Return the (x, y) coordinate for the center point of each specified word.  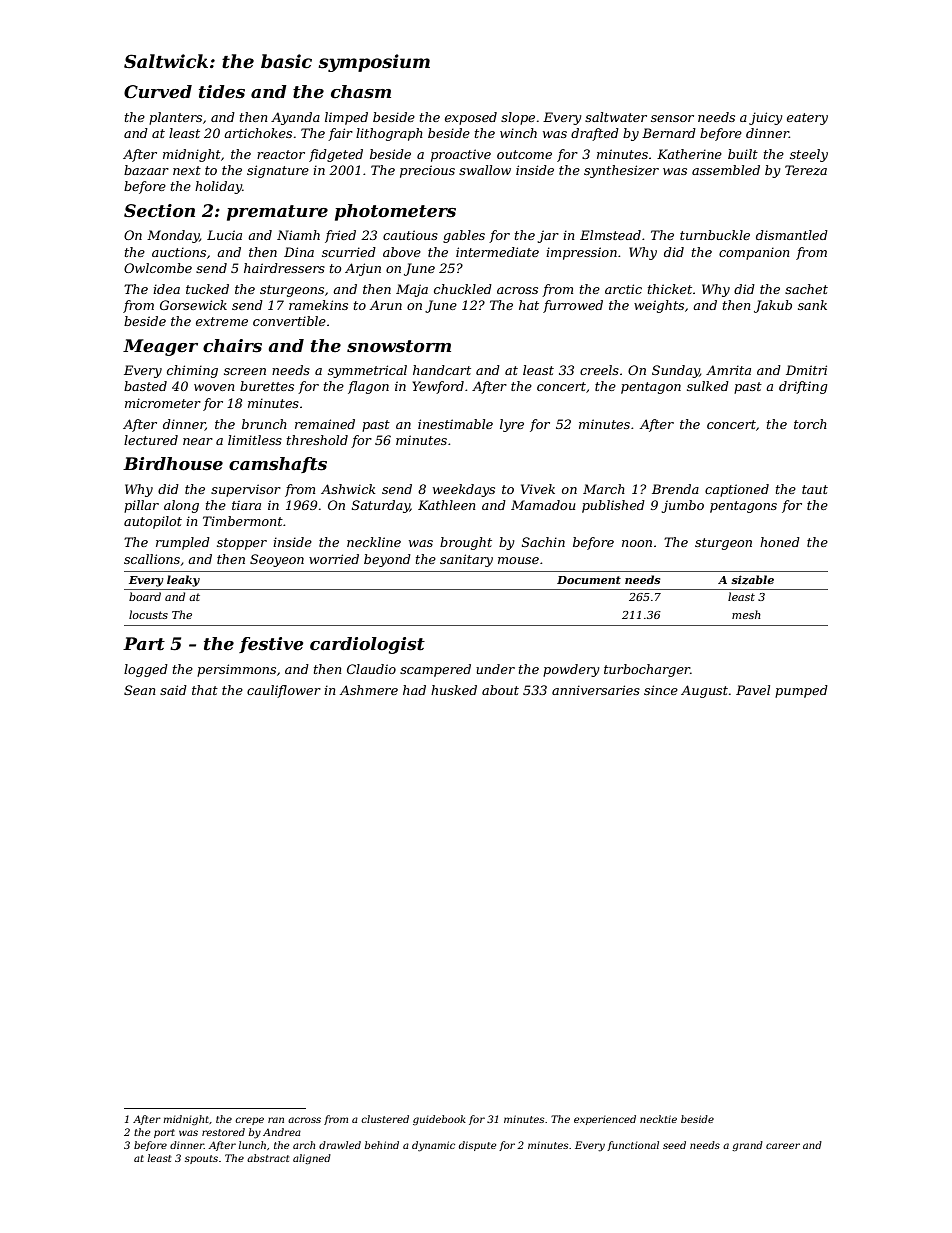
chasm (361, 92)
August (704, 691)
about (500, 690)
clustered (385, 1119)
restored (223, 1132)
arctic (623, 289)
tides (222, 92)
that (205, 690)
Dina (299, 252)
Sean (140, 690)
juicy (766, 118)
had (414, 690)
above (402, 252)
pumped (801, 691)
